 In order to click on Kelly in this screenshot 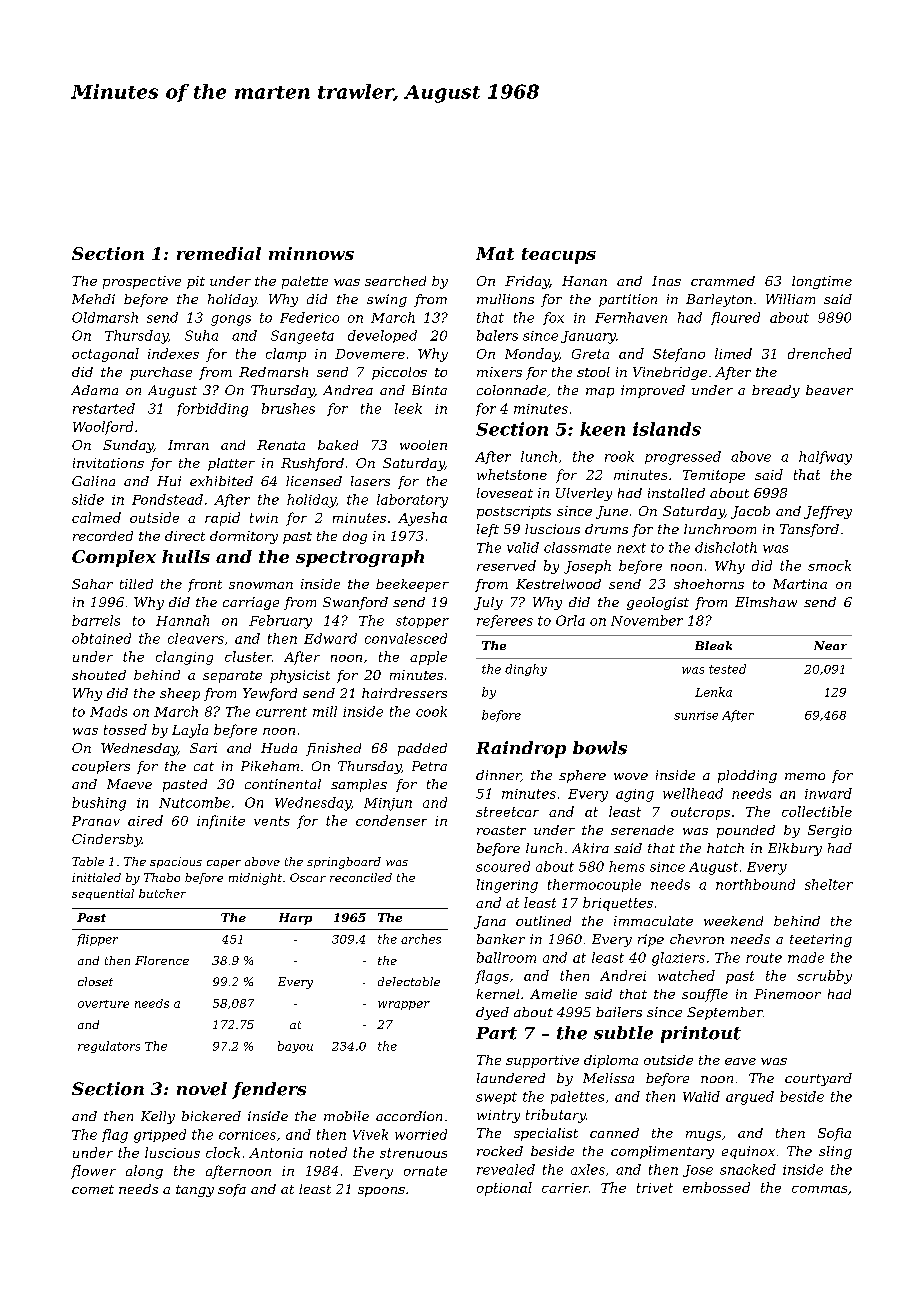, I will do `click(158, 1117)`.
